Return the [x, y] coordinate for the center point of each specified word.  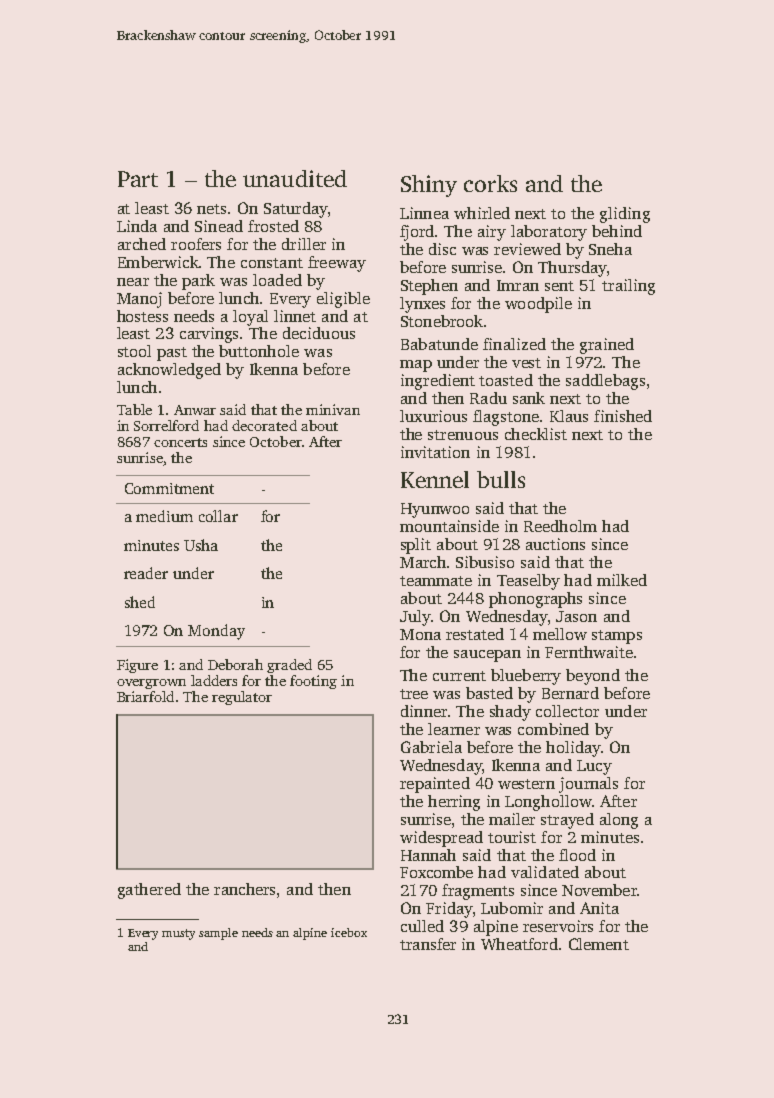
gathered [149, 891]
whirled [482, 213]
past [172, 354]
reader [146, 573]
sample [218, 934]
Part [138, 179]
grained [607, 346]
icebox [349, 932]
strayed [567, 821]
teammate [436, 581]
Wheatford [519, 944]
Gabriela [431, 747]
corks [490, 183]
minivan [333, 409]
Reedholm [560, 526]
